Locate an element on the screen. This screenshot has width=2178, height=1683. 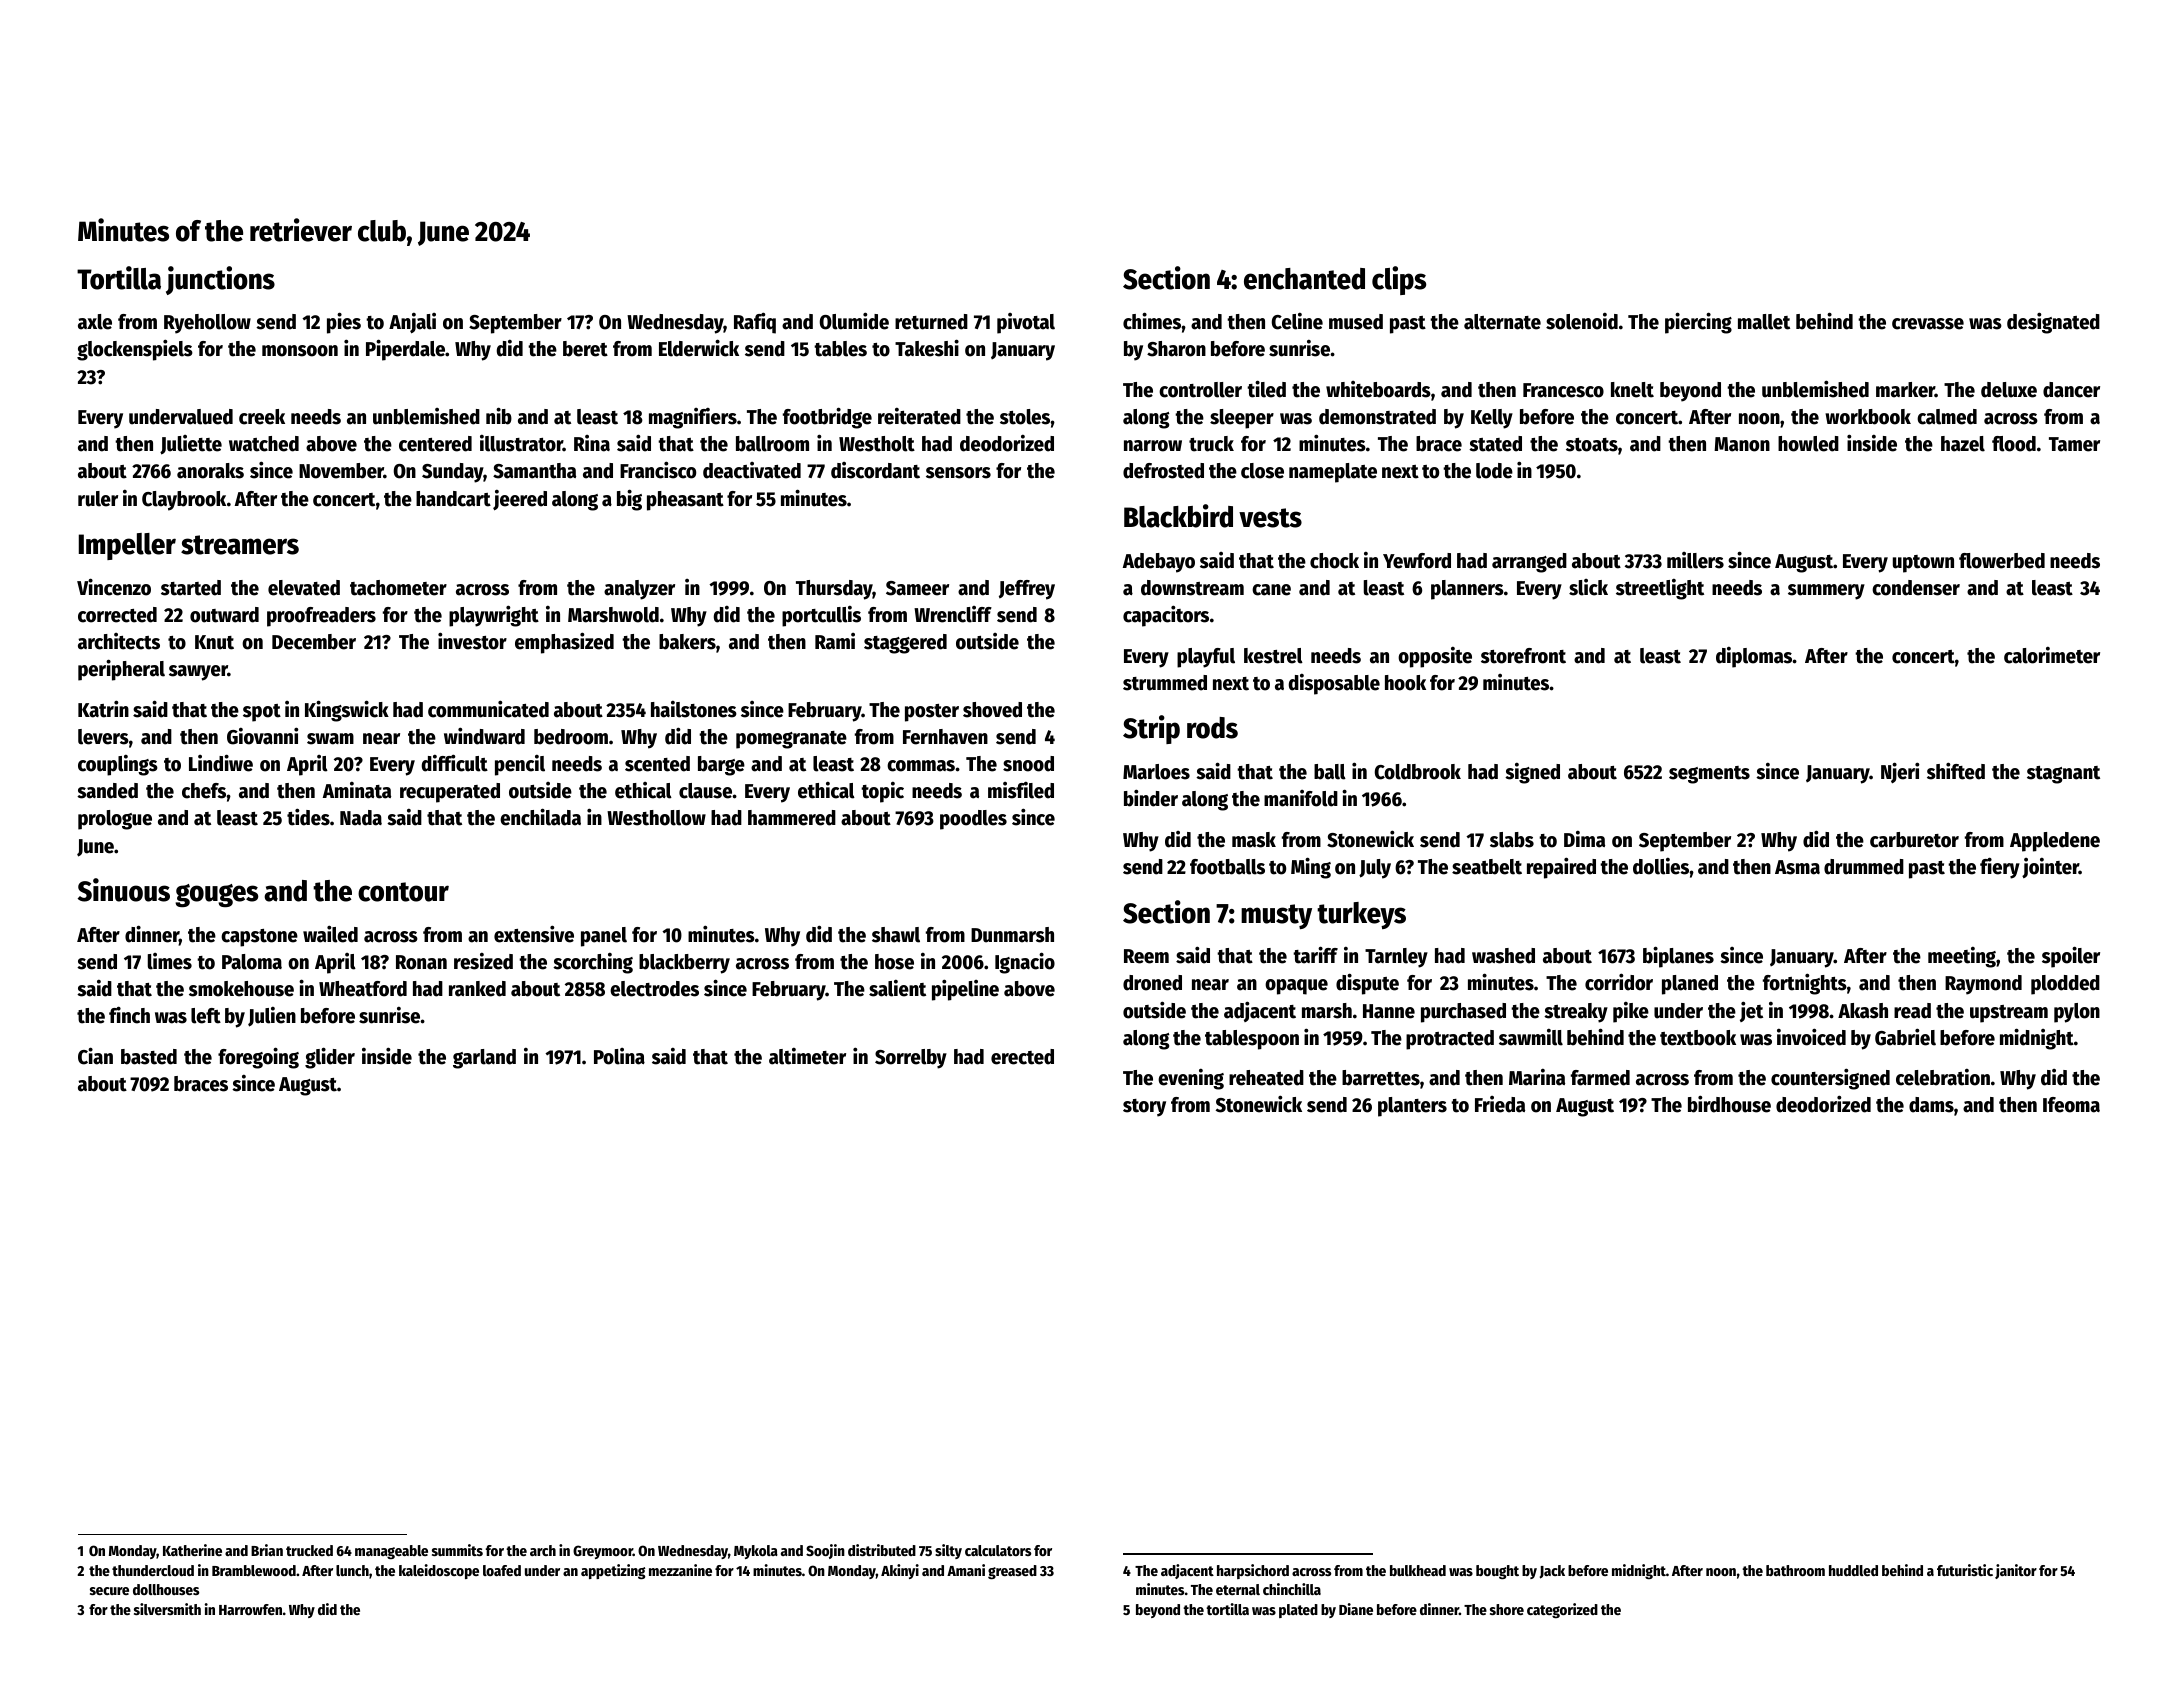
Rafiq is located at coordinates (755, 323).
